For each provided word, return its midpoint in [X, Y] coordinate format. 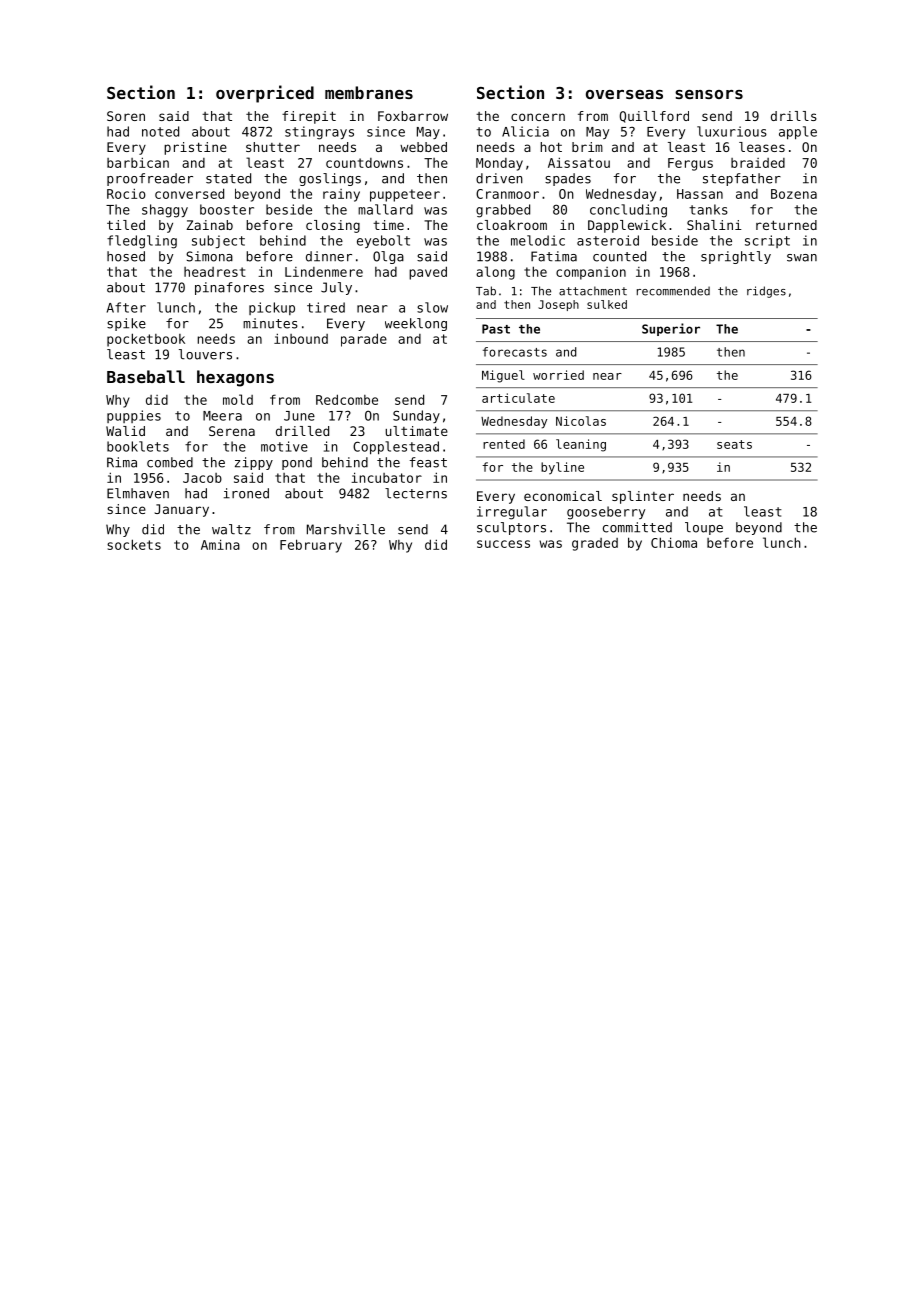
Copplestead [396, 448]
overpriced [265, 94]
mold [238, 399]
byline [562, 468]
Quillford [654, 117]
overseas [624, 94]
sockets [134, 544]
